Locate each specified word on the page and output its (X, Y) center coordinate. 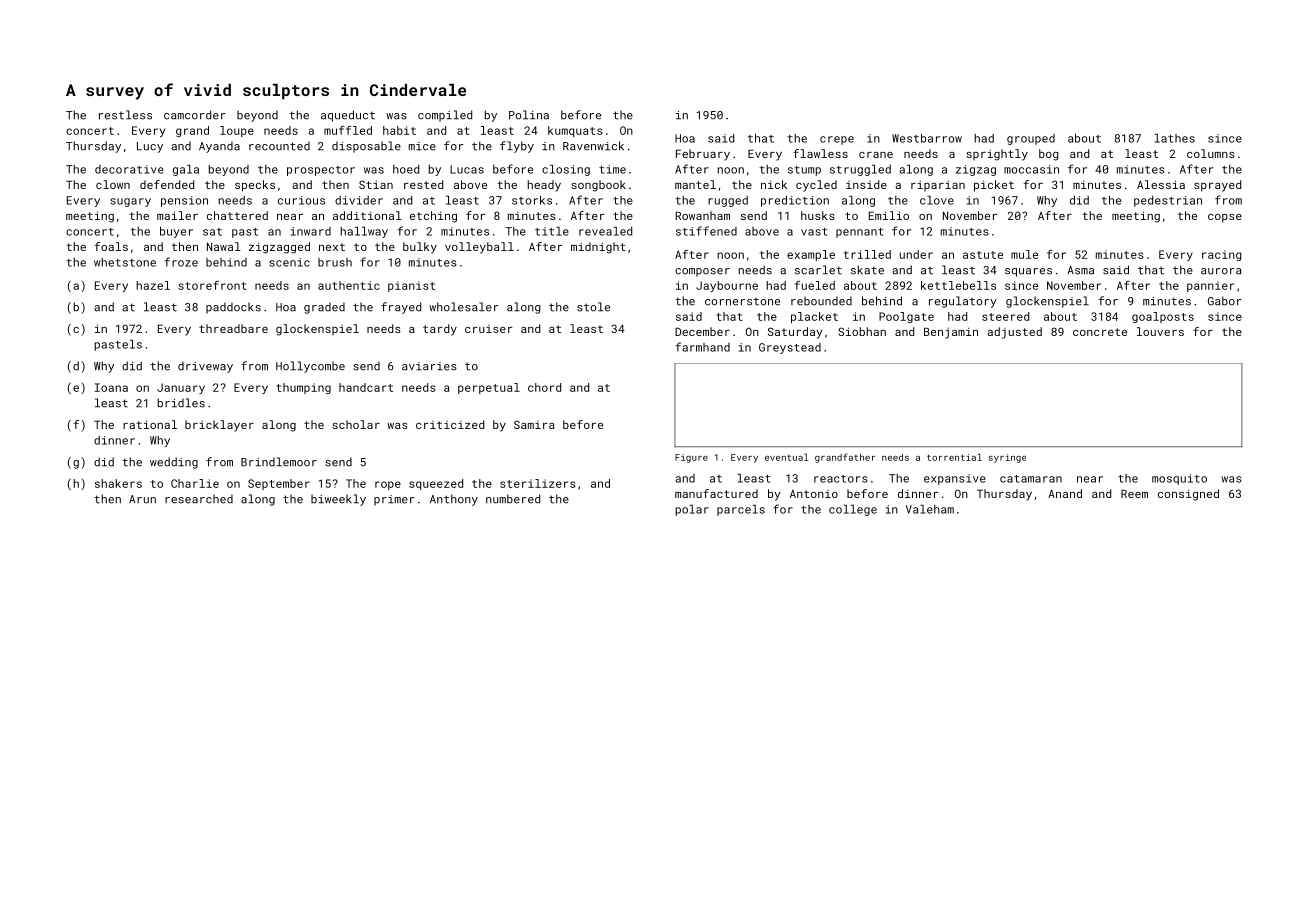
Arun (142, 499)
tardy (440, 330)
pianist (411, 286)
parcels (741, 510)
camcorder (195, 115)
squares (1028, 272)
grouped (1031, 139)
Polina (529, 115)
